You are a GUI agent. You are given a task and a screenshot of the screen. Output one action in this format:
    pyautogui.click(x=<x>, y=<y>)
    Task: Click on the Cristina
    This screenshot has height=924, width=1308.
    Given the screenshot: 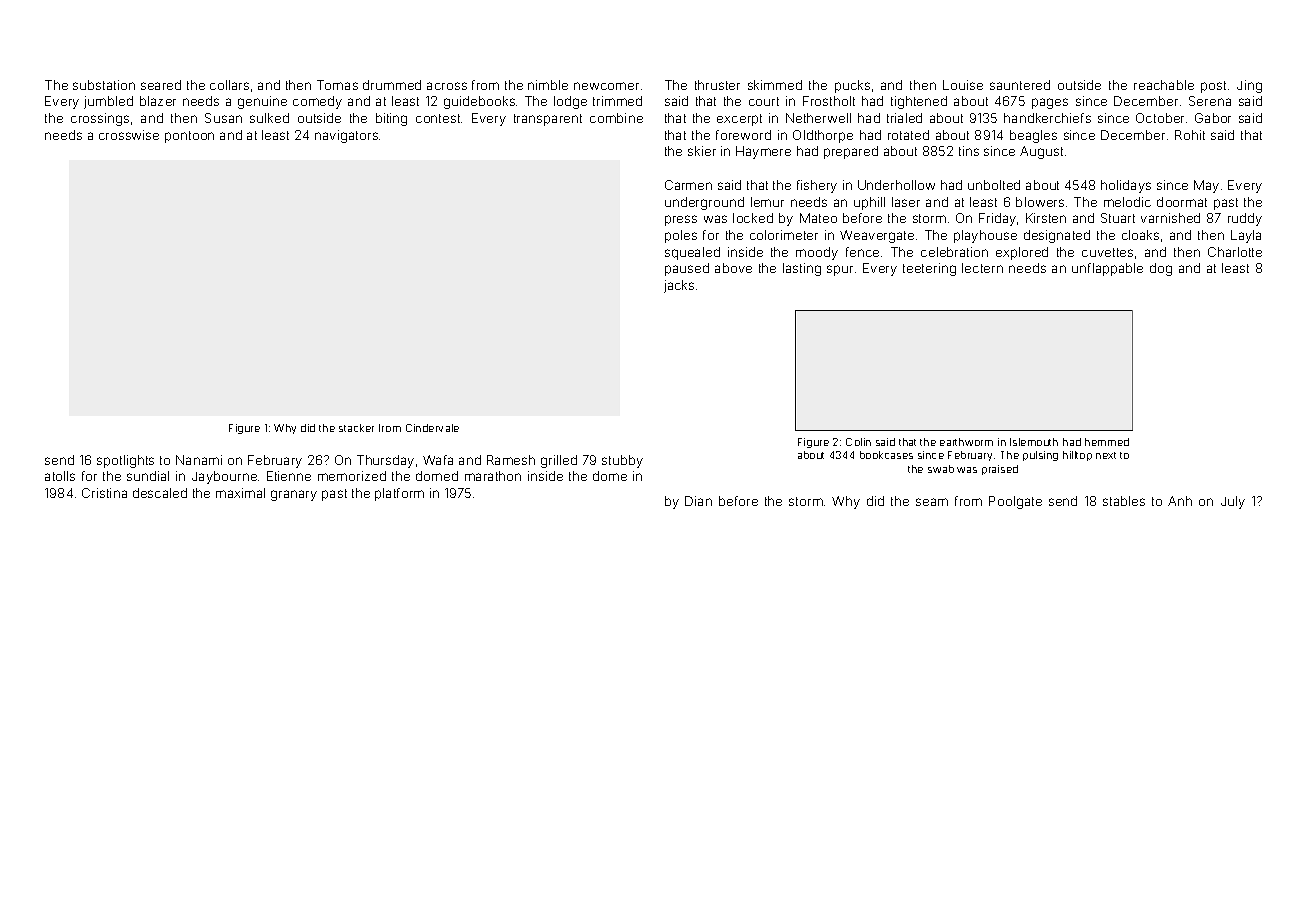 What is the action you would take?
    pyautogui.click(x=104, y=493)
